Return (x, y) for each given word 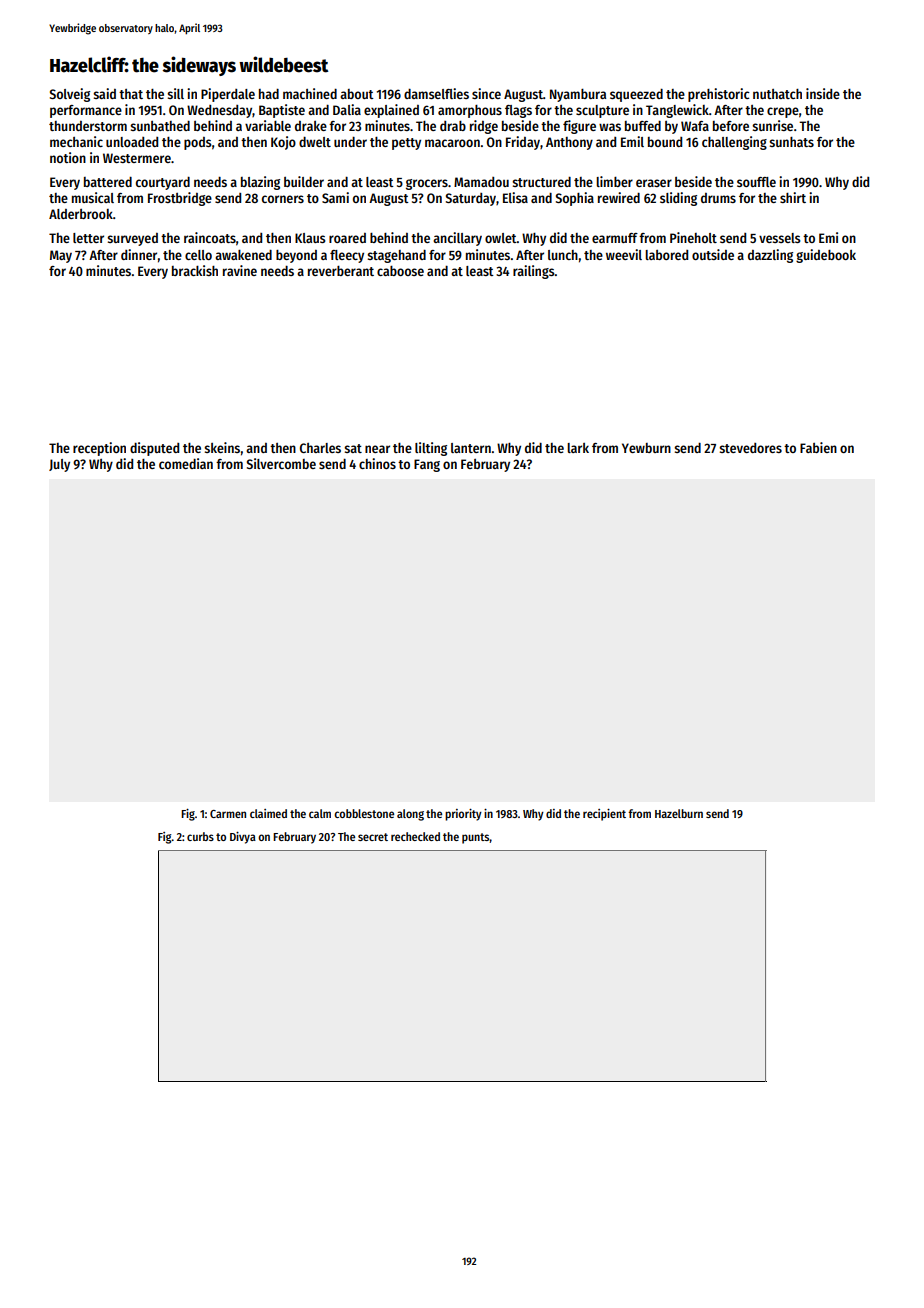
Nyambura (578, 95)
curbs (200, 836)
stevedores (750, 448)
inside (823, 93)
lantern (471, 448)
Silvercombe (281, 463)
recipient (604, 815)
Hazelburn (679, 813)
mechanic (76, 141)
